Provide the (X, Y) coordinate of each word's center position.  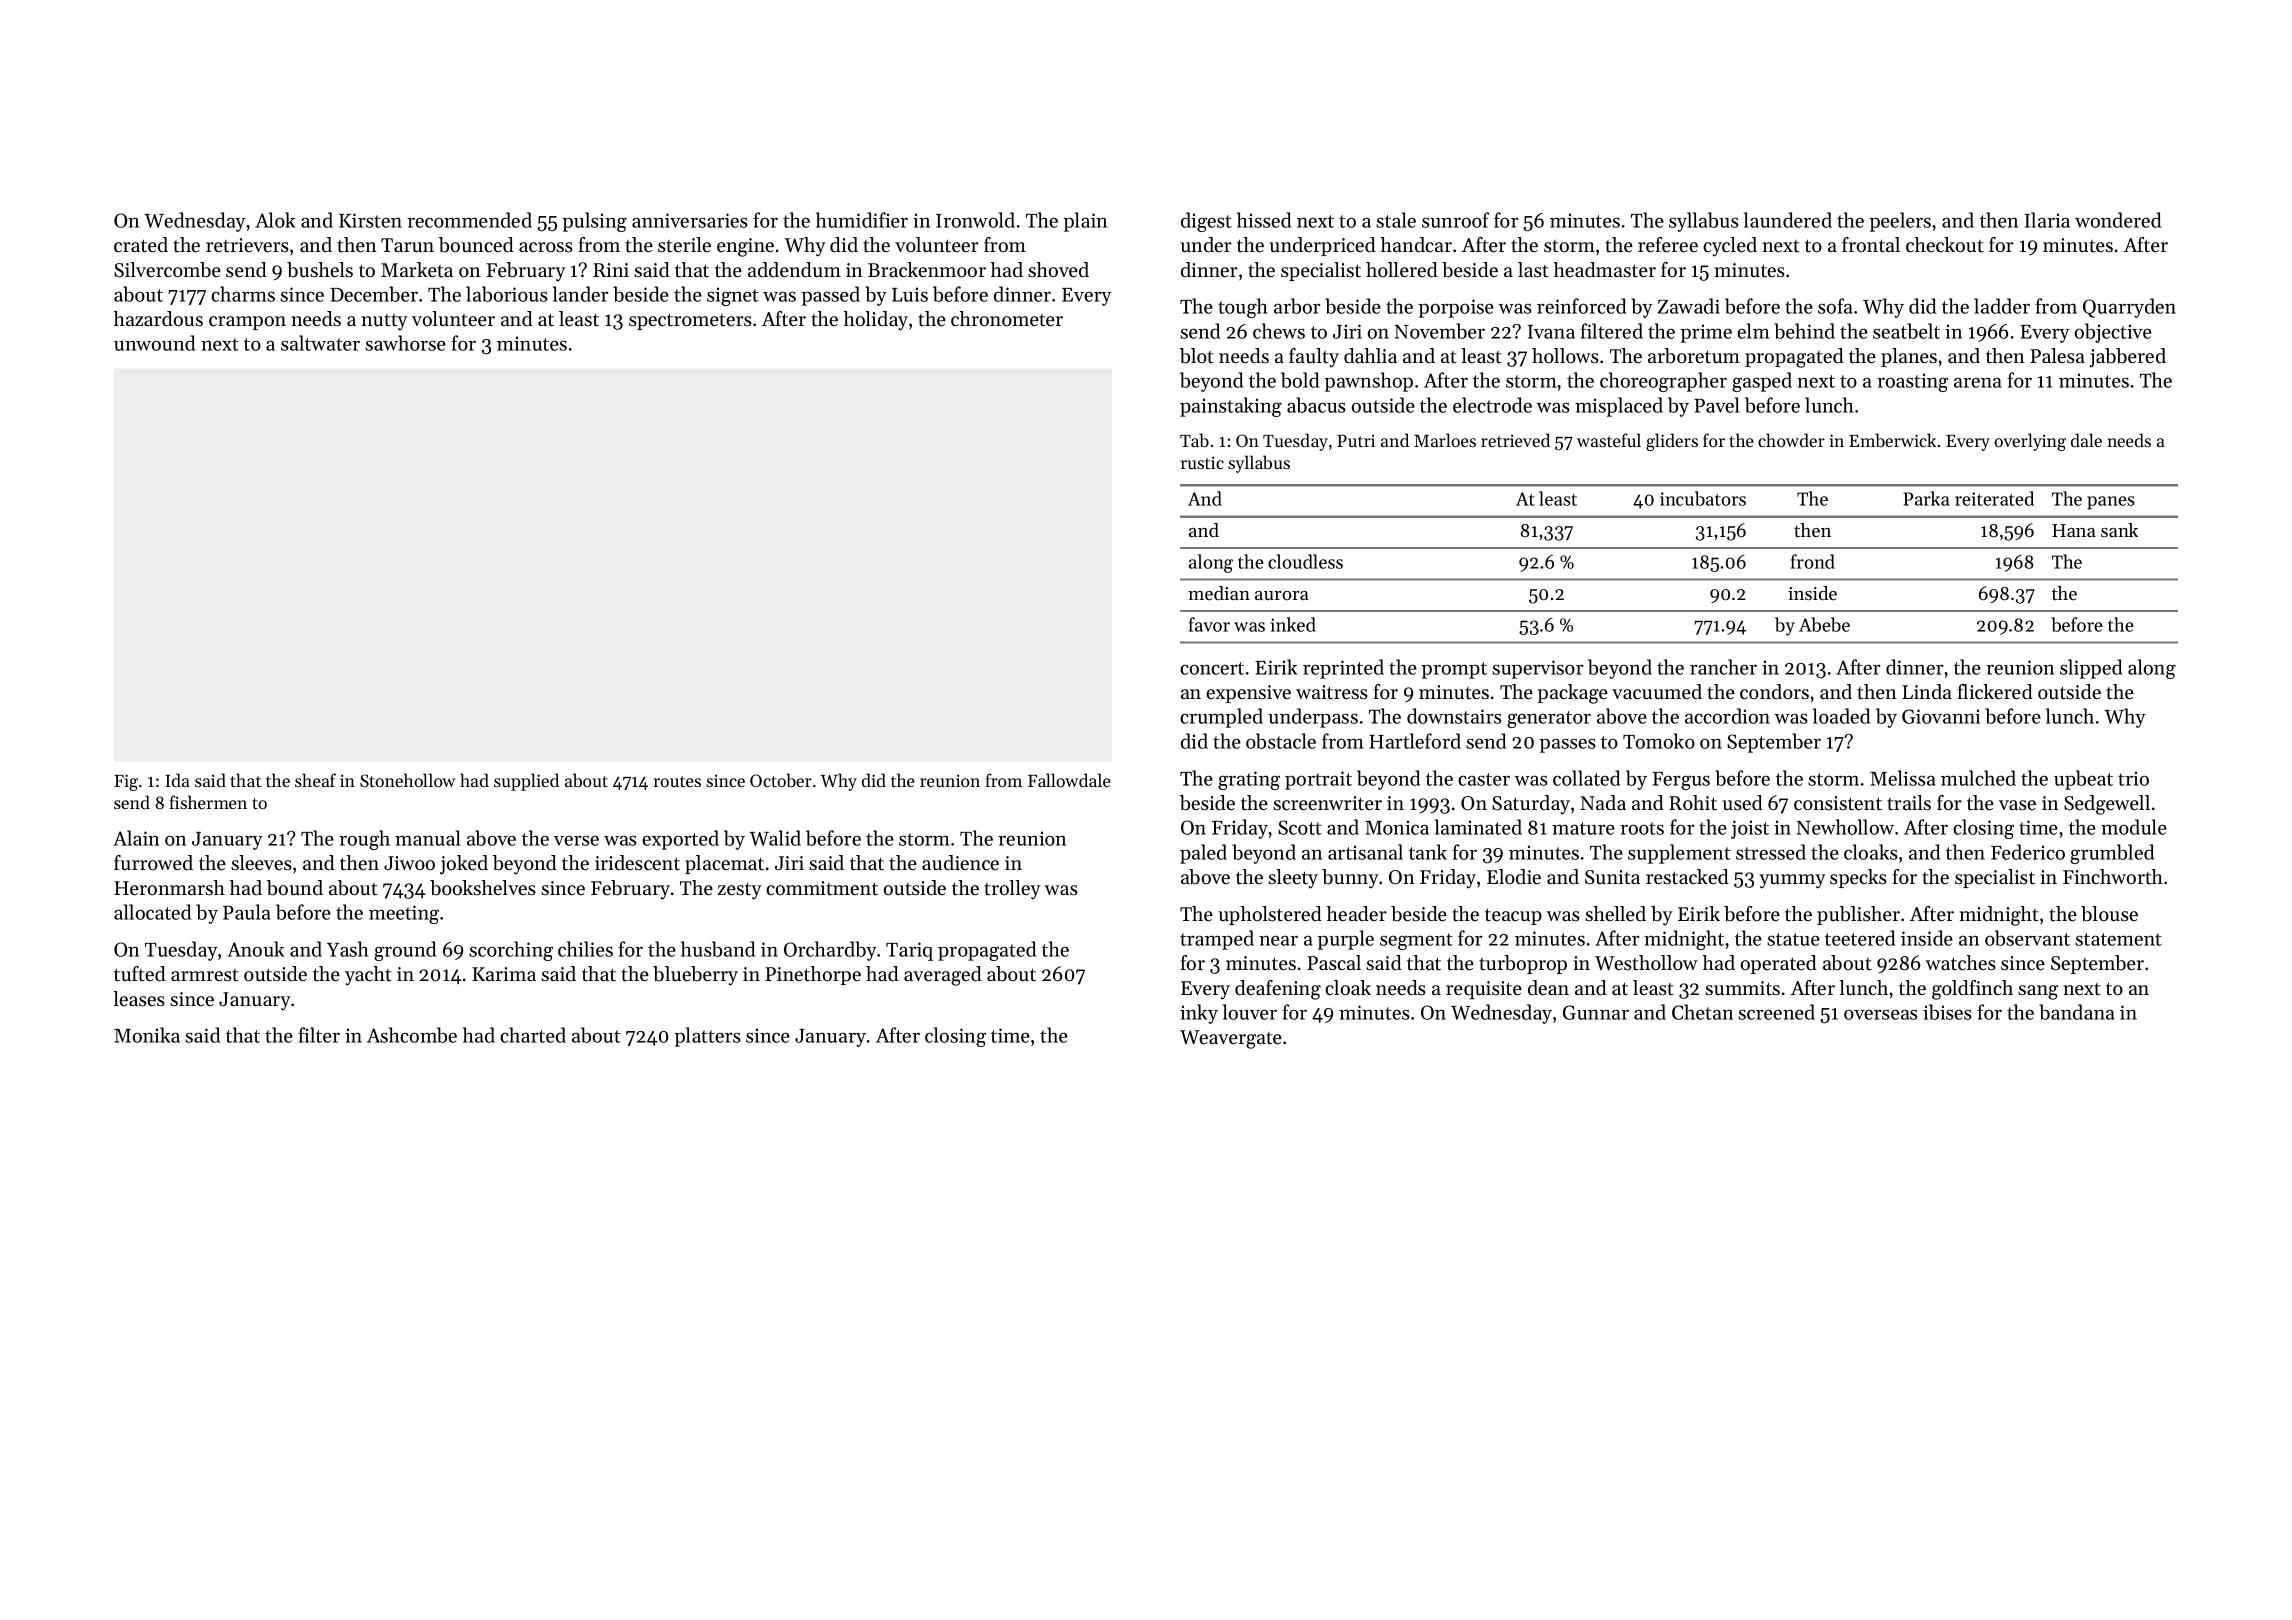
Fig (126, 782)
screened (1776, 1012)
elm (1753, 331)
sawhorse (405, 343)
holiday (876, 321)
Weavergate (1231, 1039)
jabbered (2127, 358)
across (546, 247)
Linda (1927, 691)
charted (533, 1035)
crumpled (1221, 718)
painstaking (1231, 407)
